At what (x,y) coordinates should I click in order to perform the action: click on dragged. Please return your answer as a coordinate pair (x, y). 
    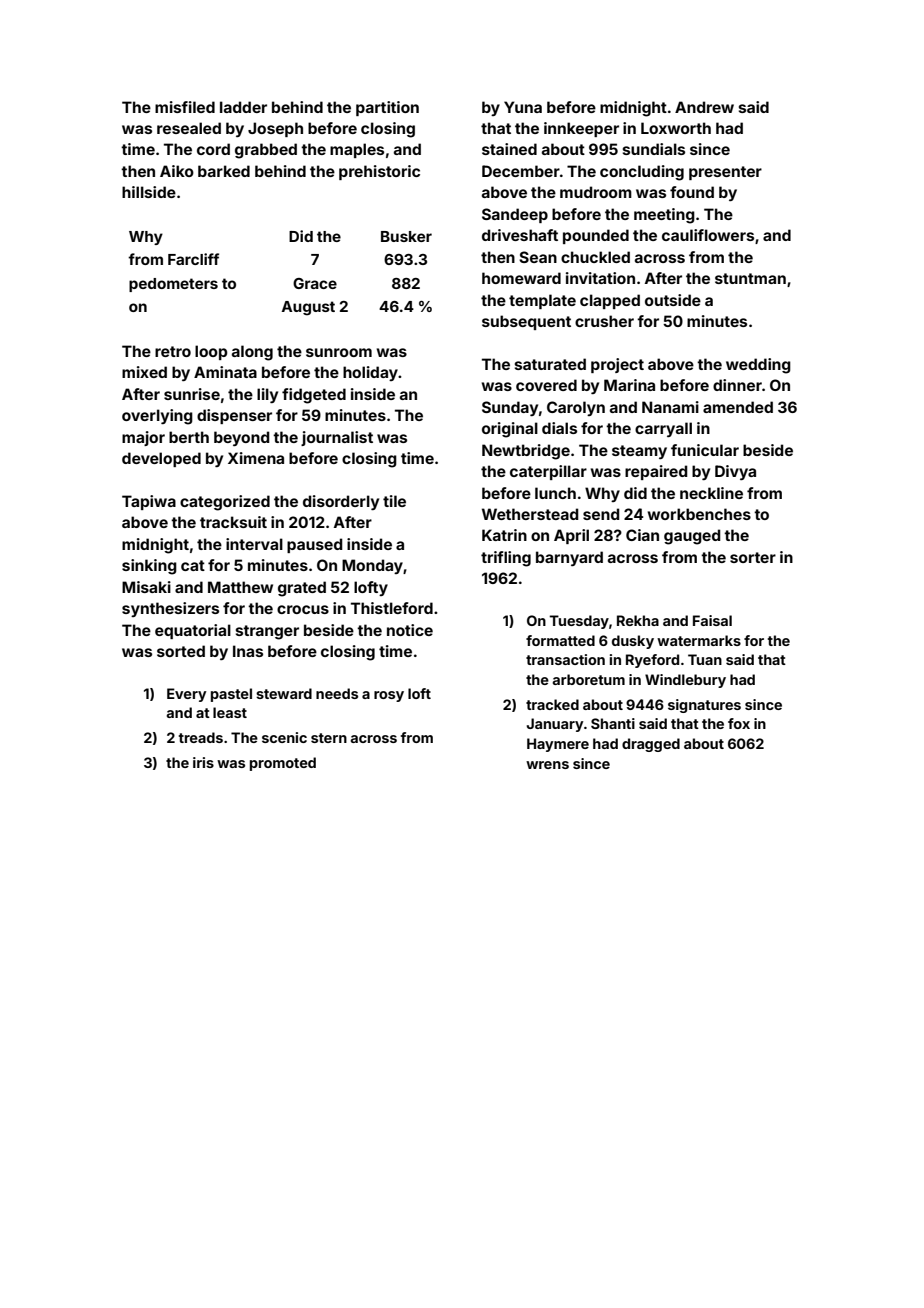
    Looking at the image, I should click on (651, 745).
